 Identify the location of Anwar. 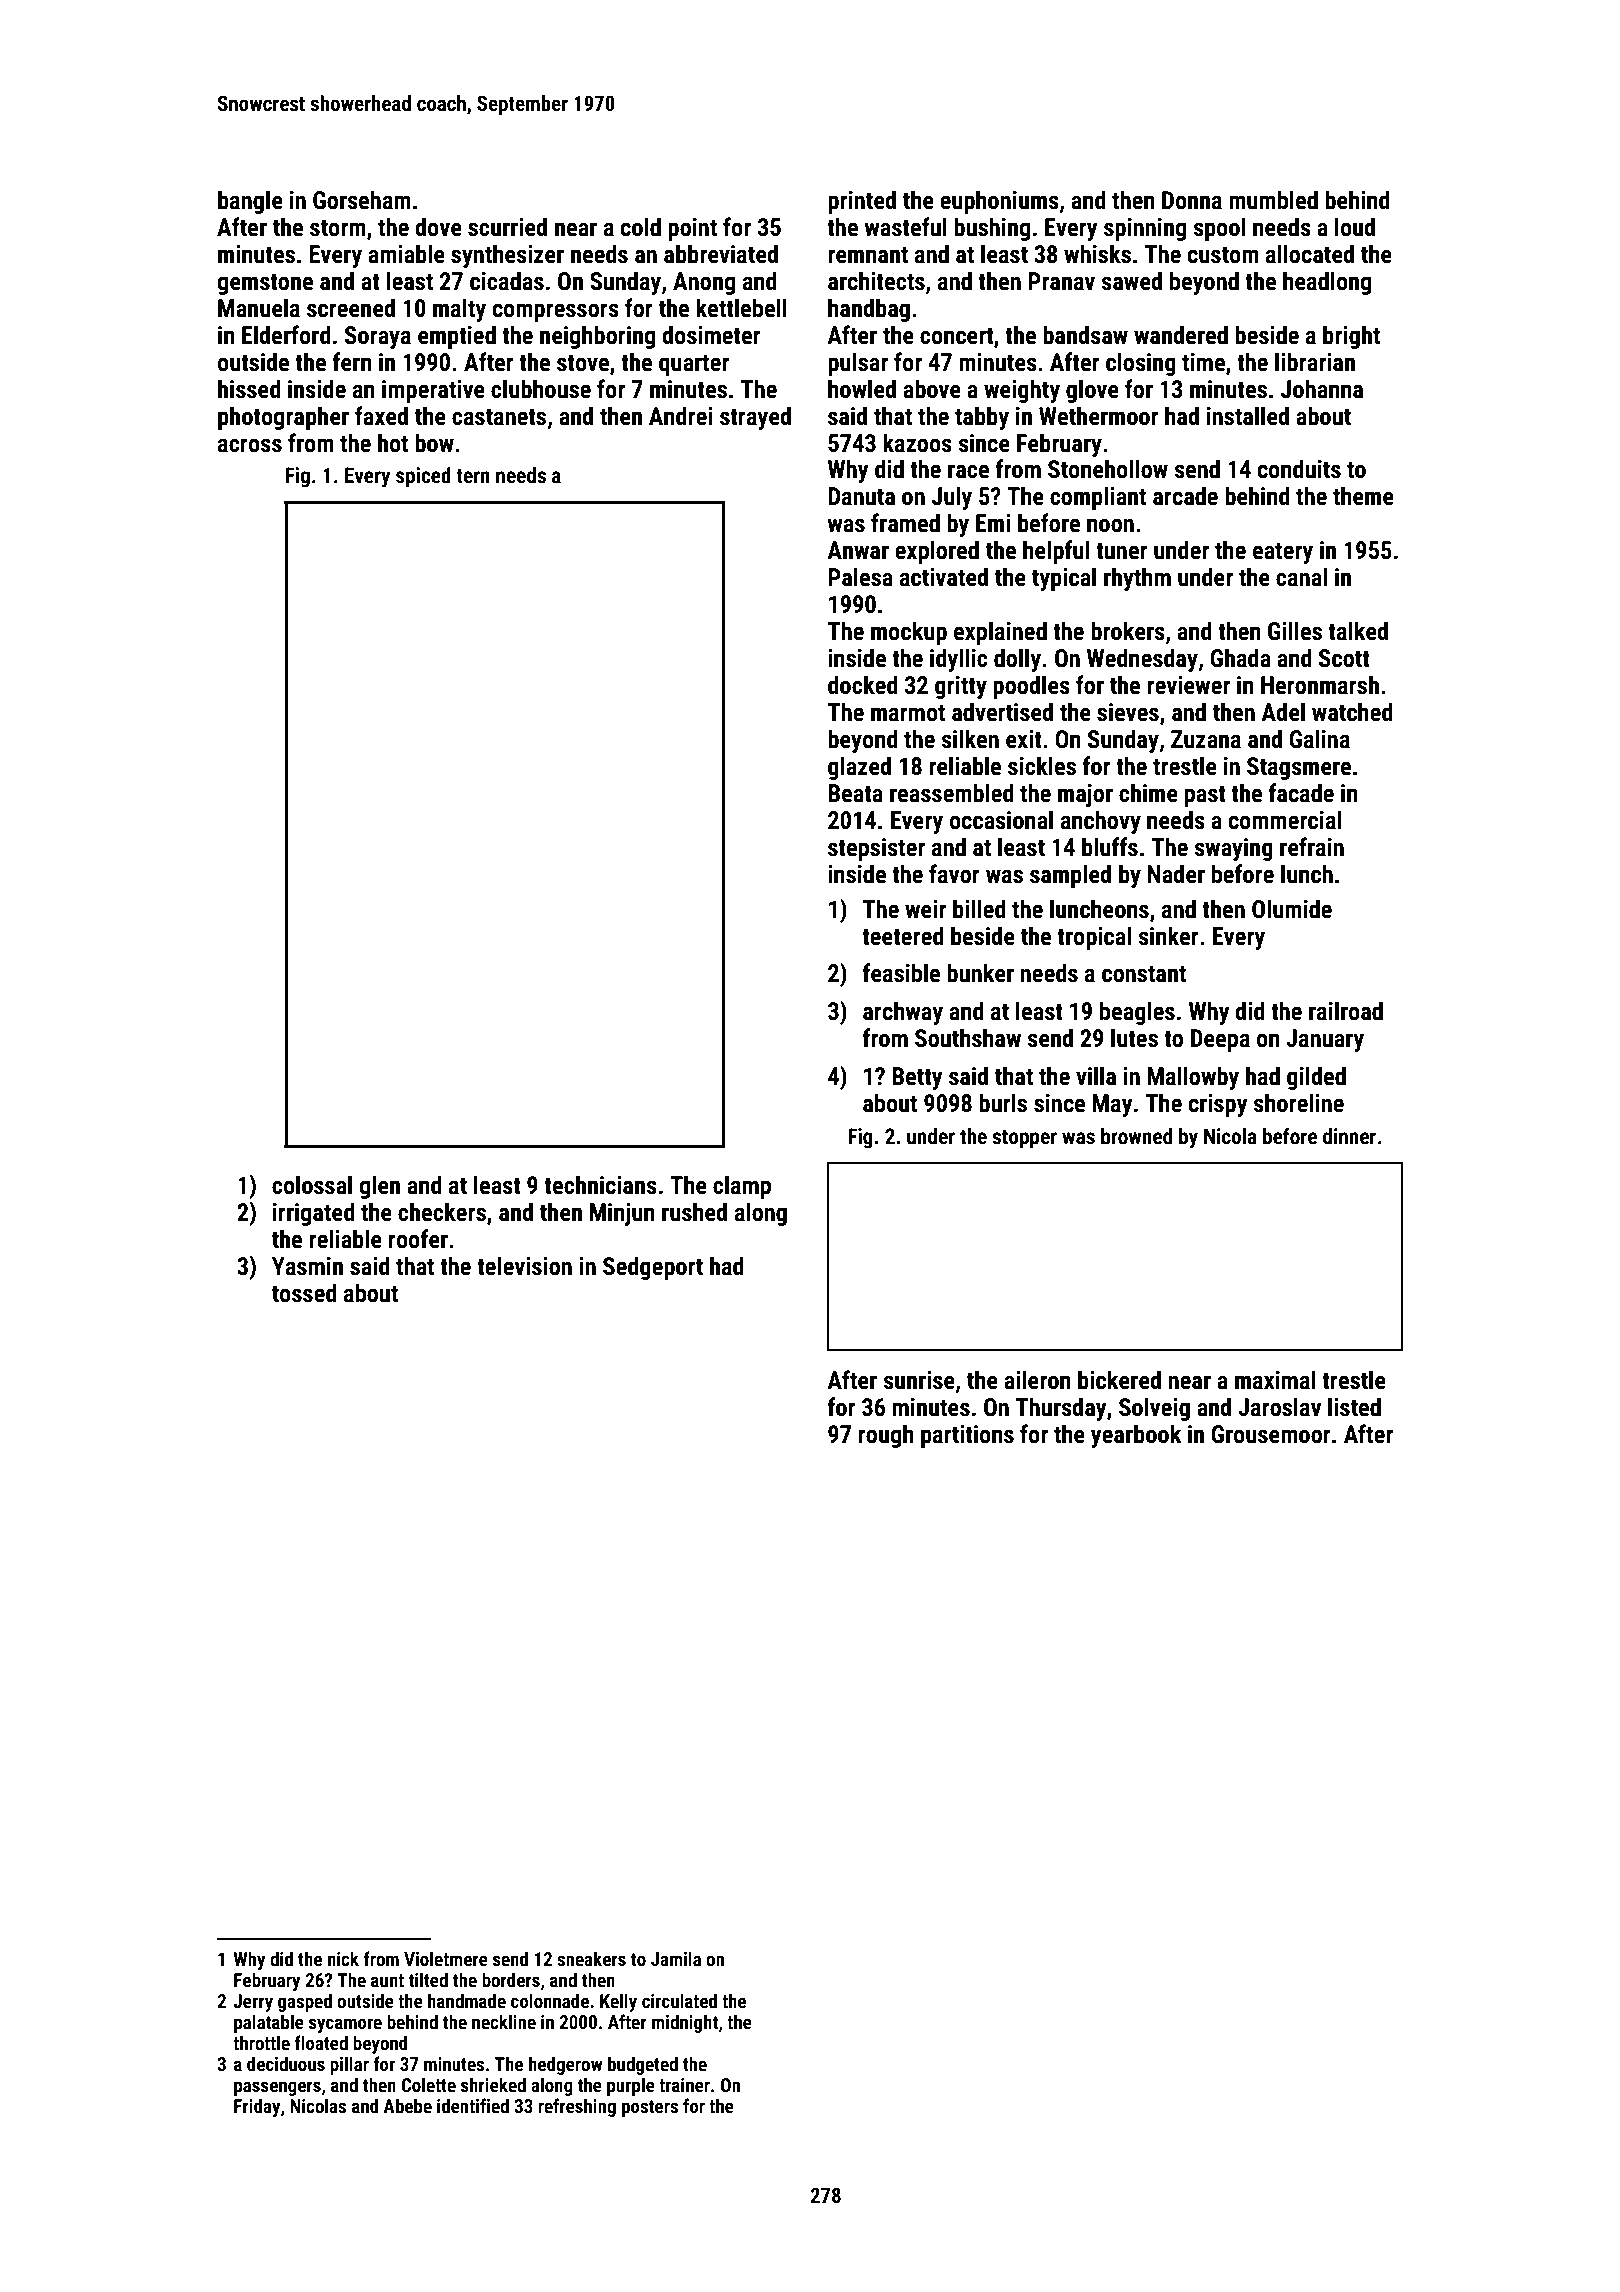
(858, 550).
